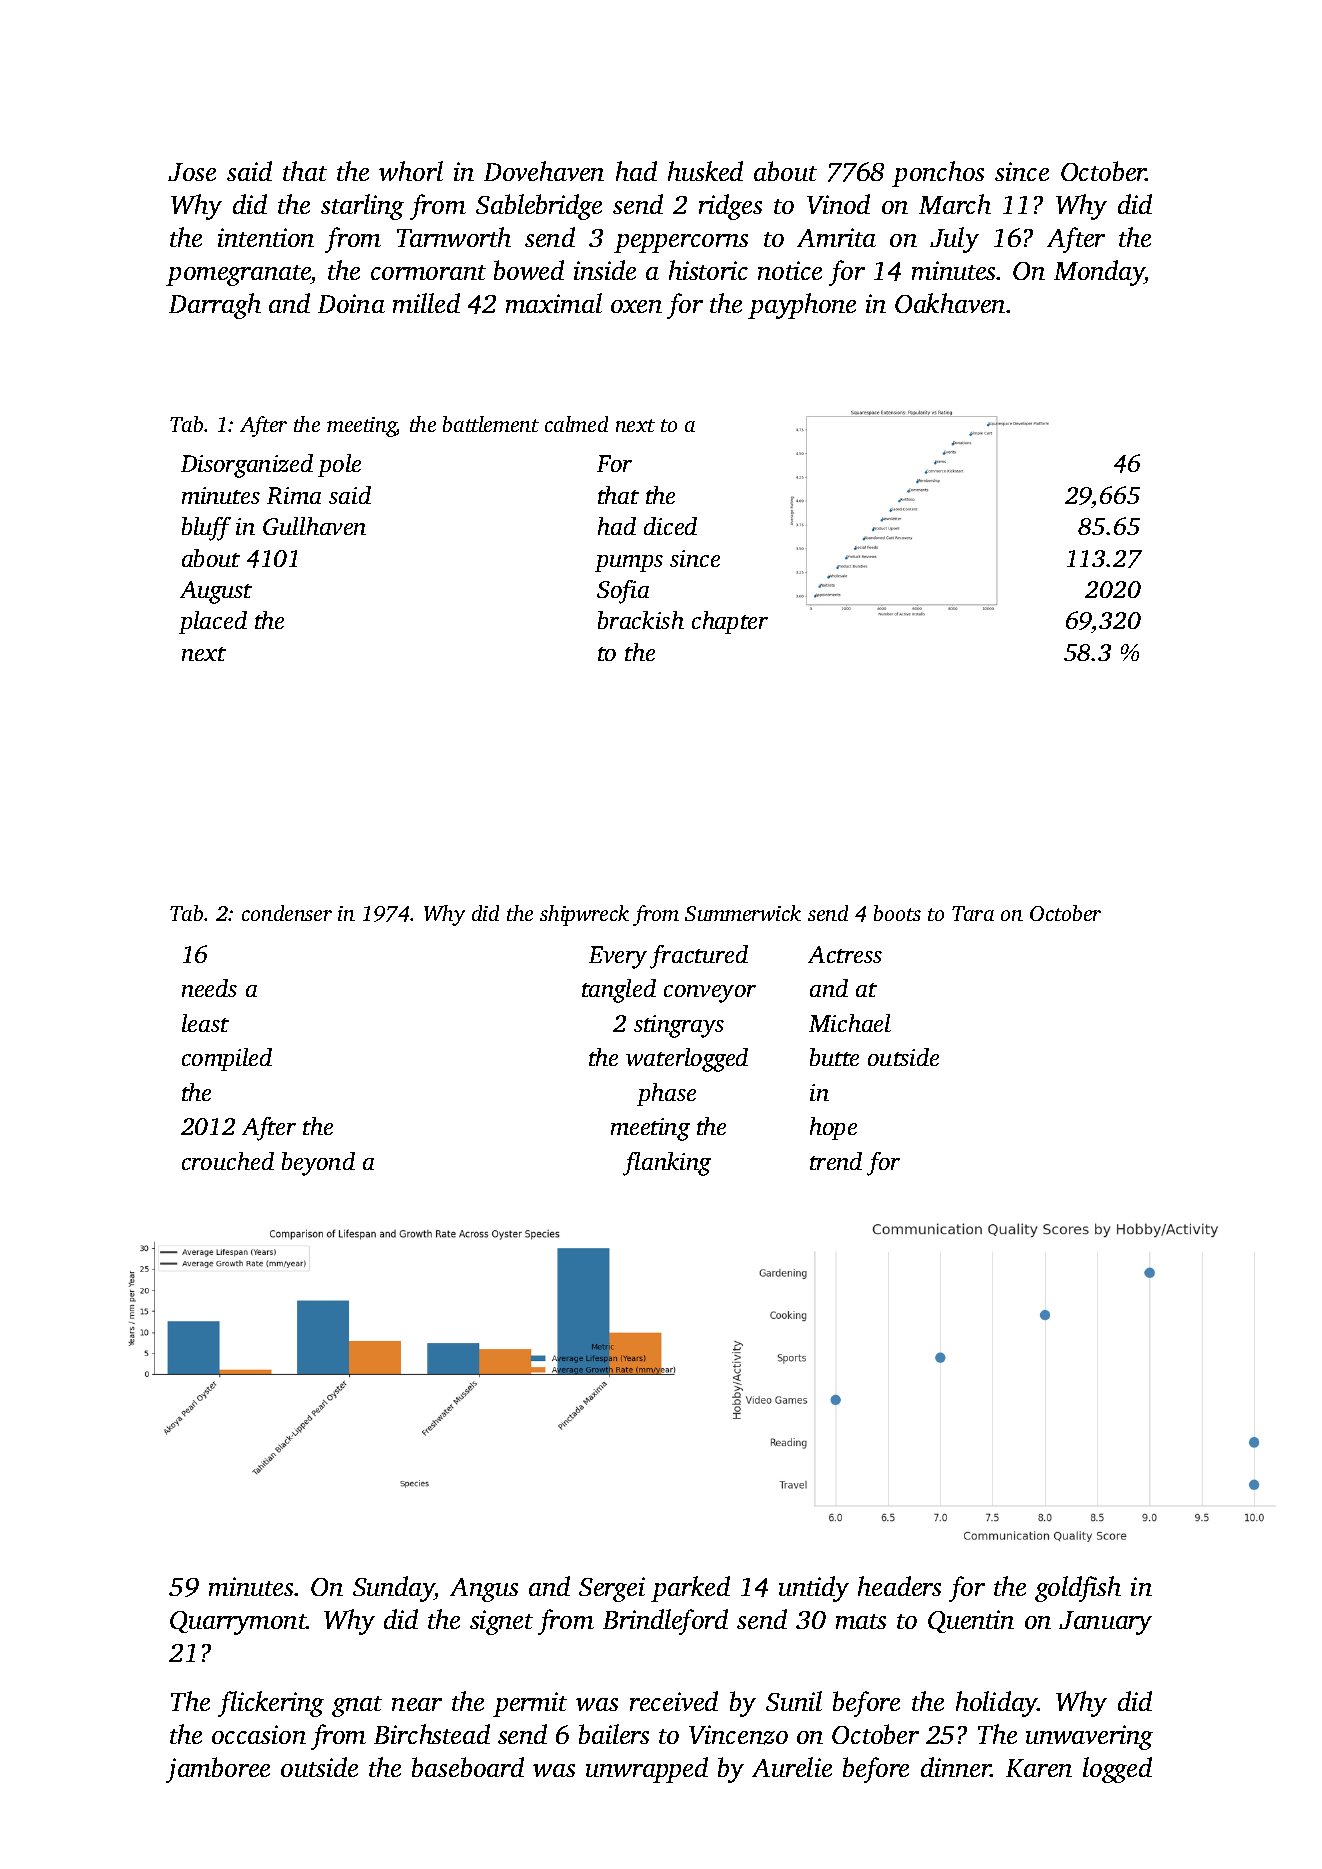  I want to click on Karen, so click(1039, 1768).
